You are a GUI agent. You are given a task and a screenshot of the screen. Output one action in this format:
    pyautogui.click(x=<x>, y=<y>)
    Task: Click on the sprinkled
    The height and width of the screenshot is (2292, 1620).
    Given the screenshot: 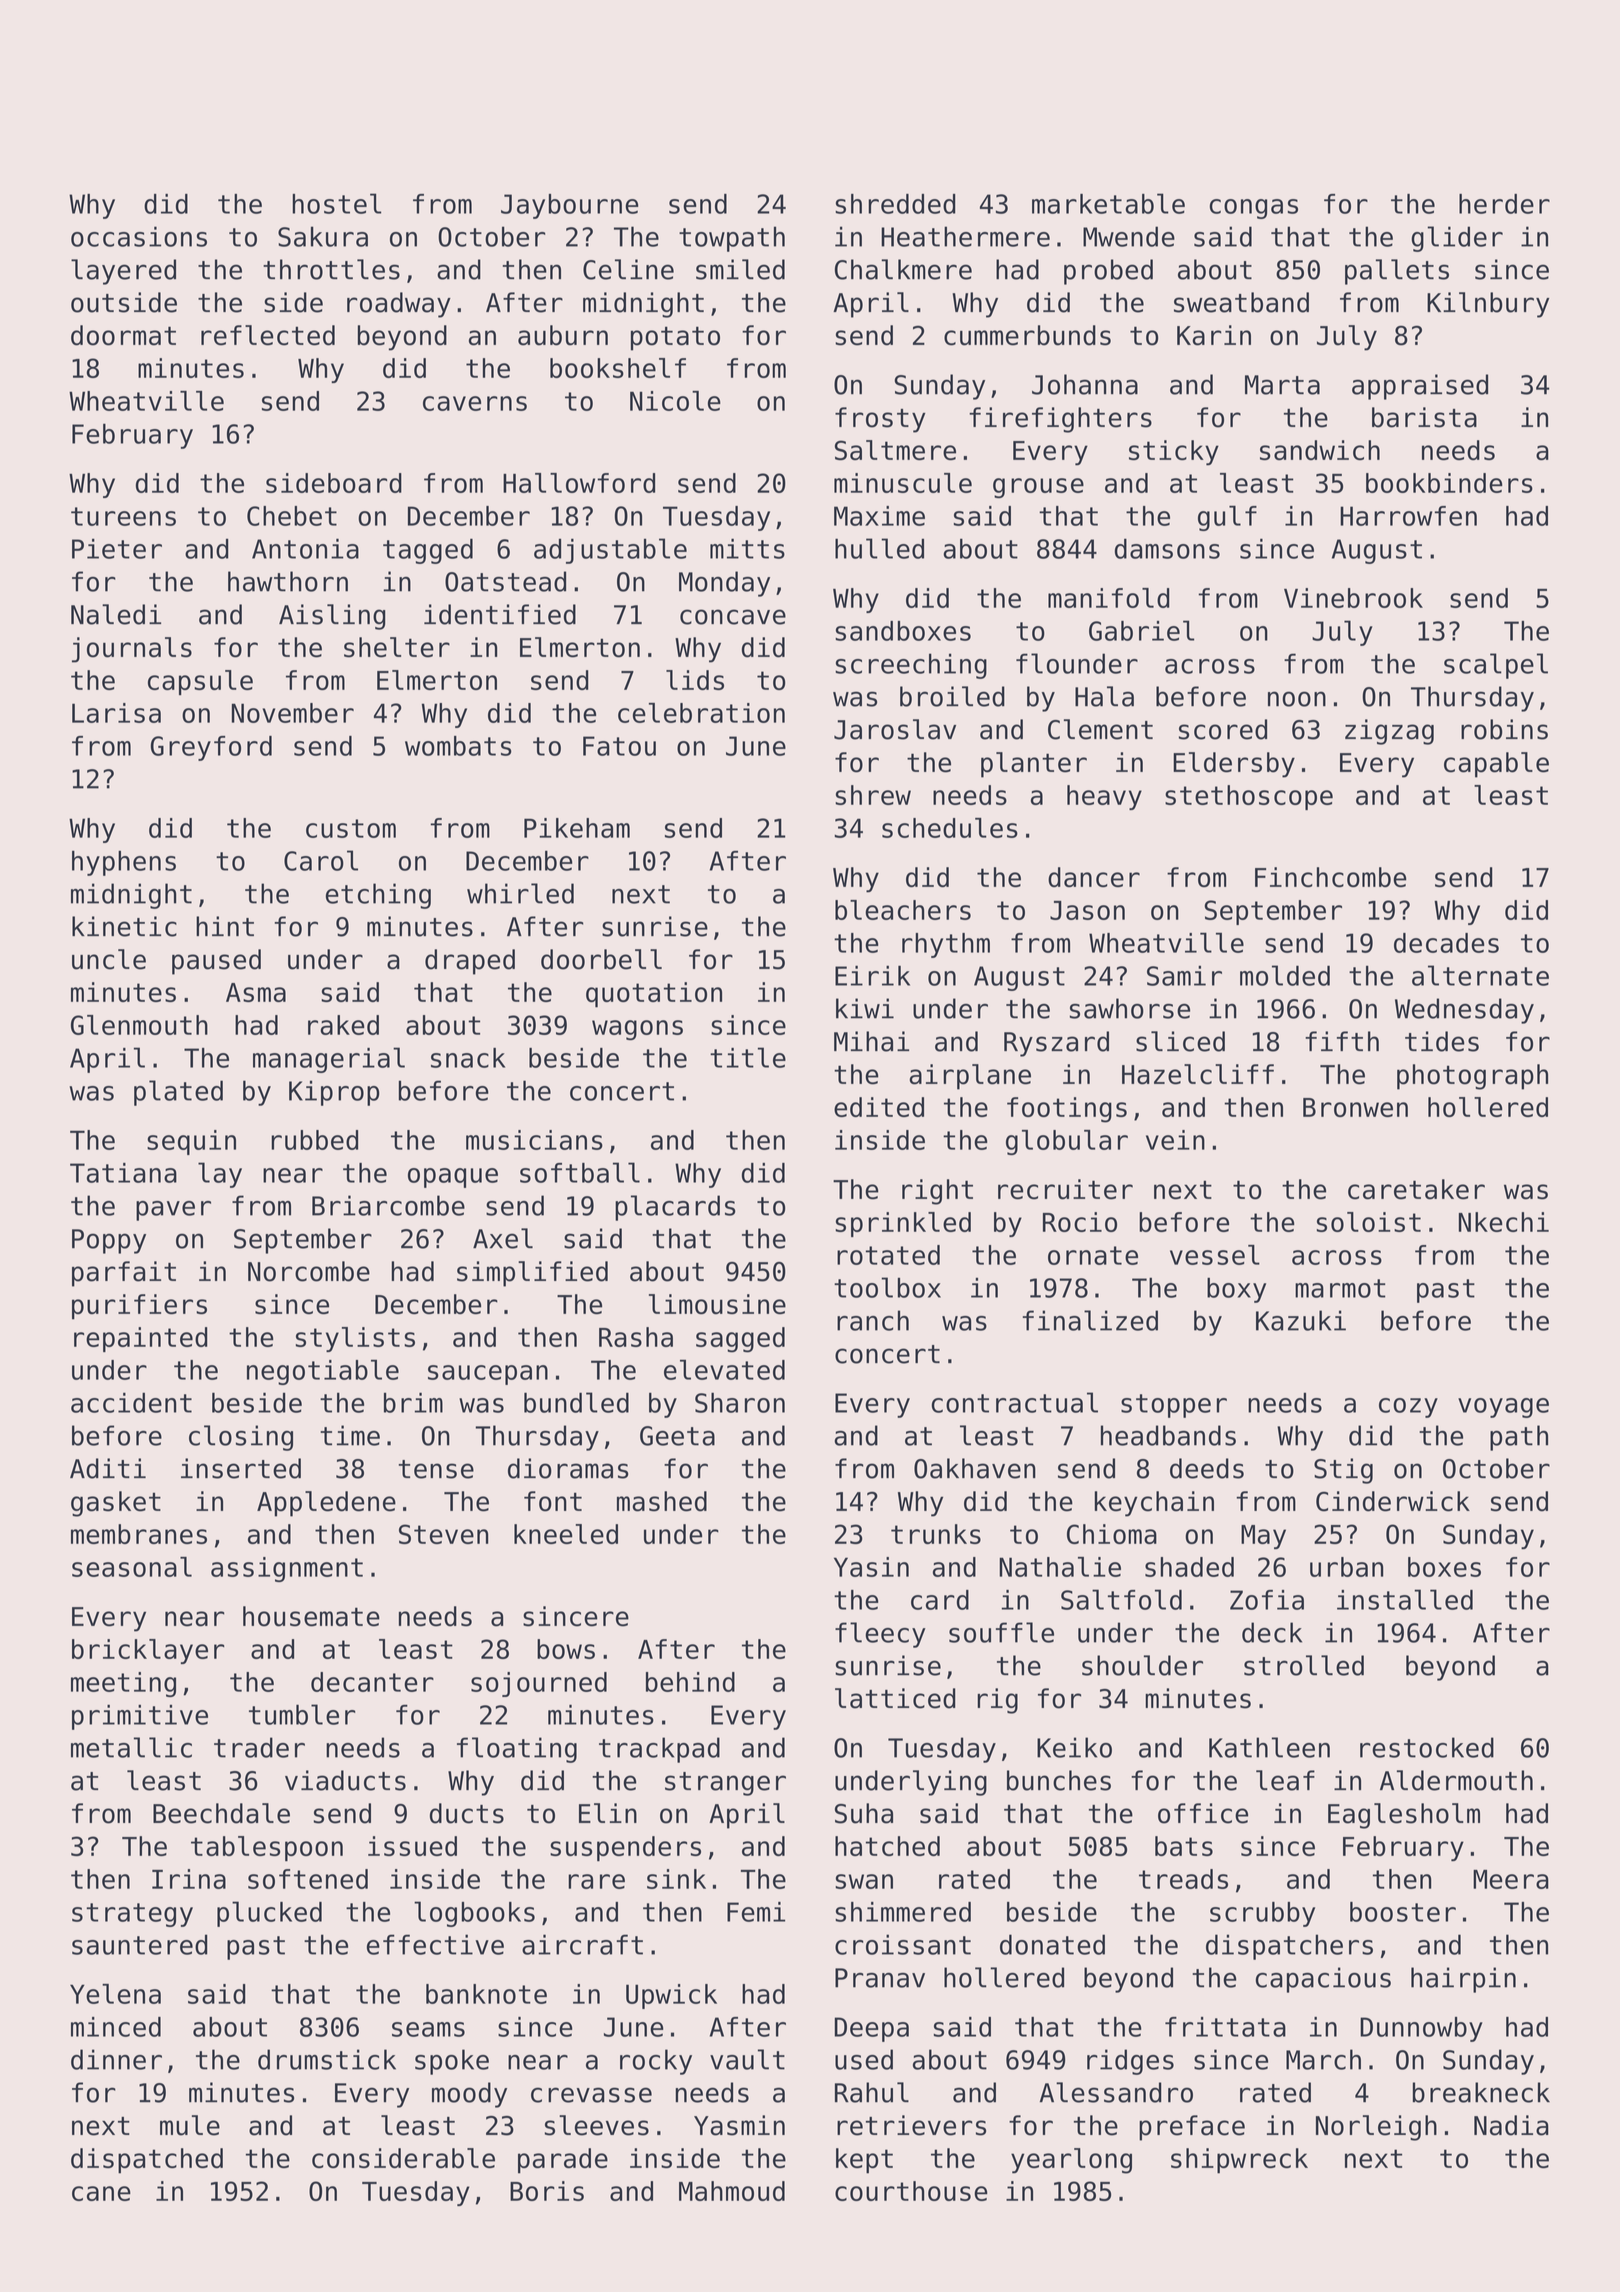 What is the action you would take?
    pyautogui.click(x=903, y=1224)
